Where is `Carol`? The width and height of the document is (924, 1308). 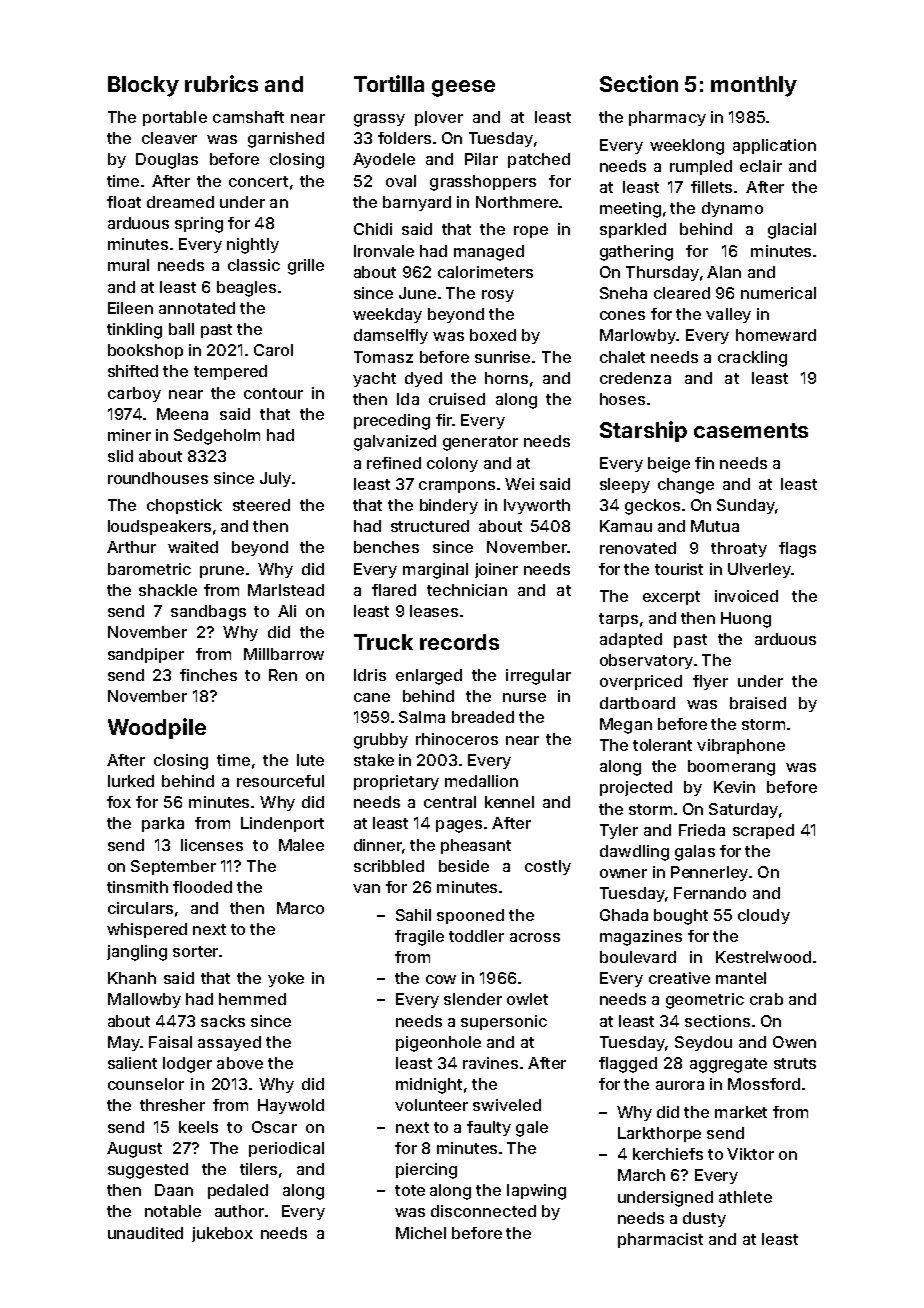 Carol is located at coordinates (273, 350).
